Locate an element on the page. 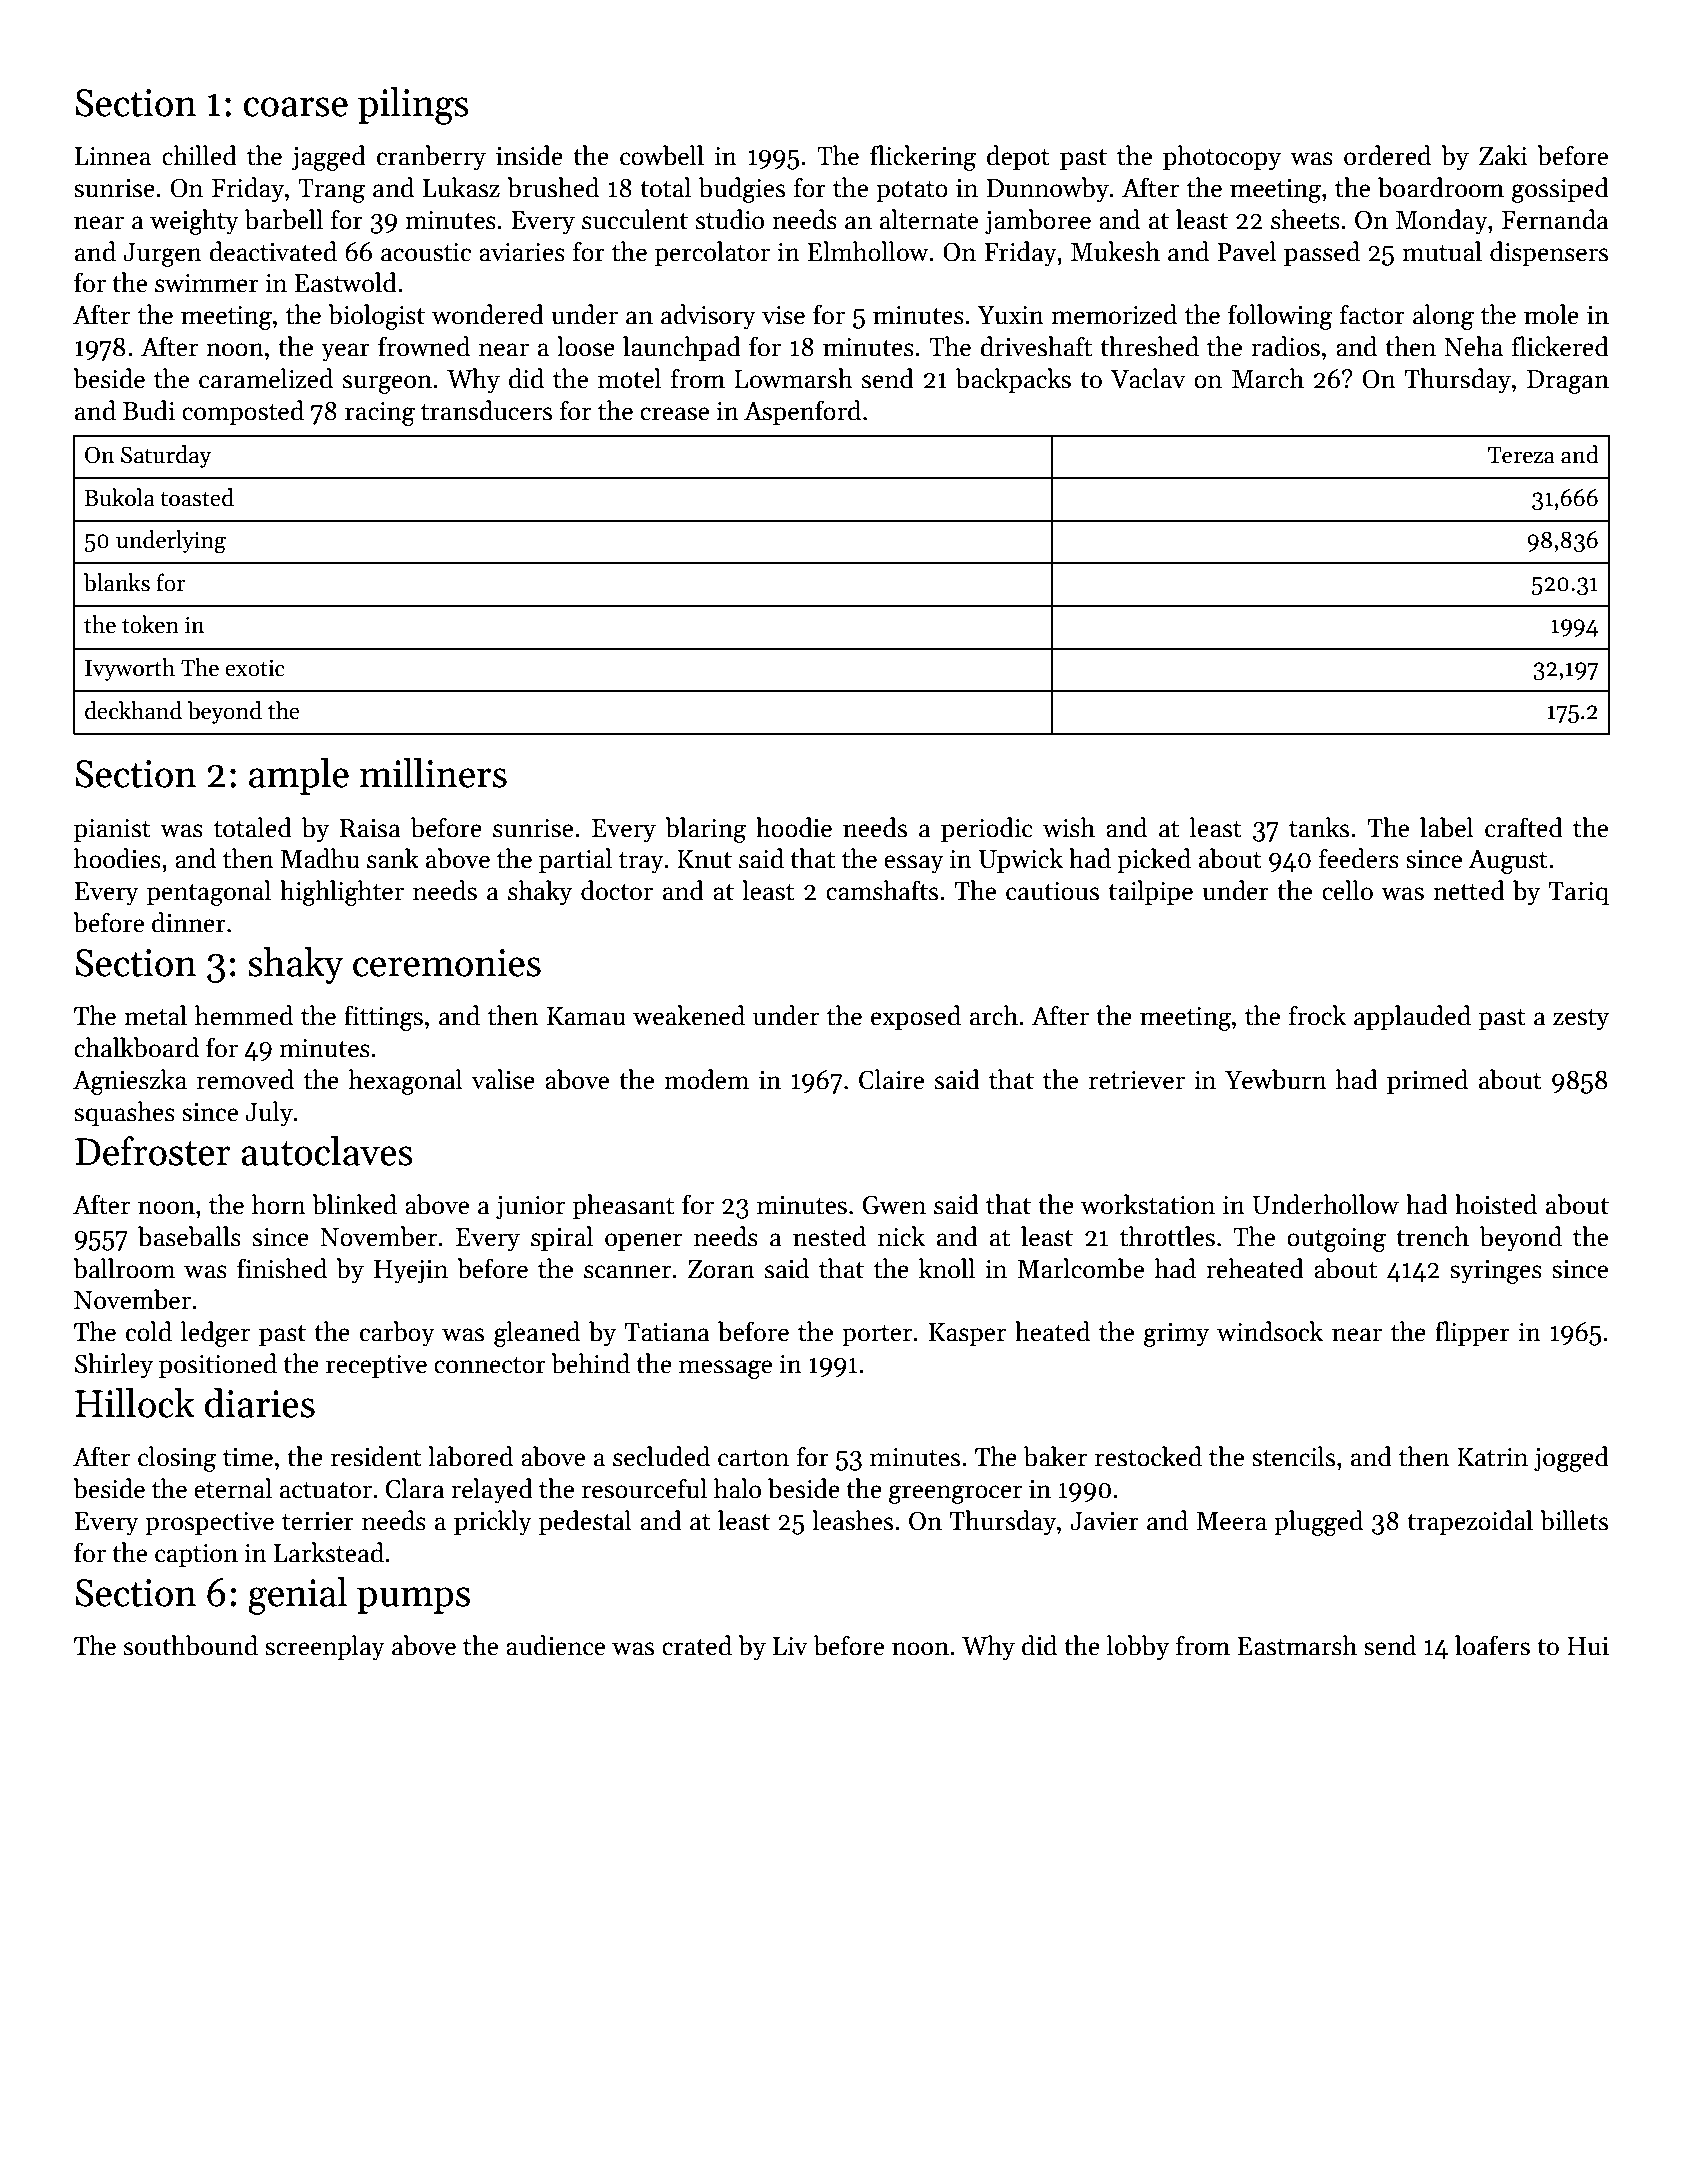  budgies is located at coordinates (742, 190).
